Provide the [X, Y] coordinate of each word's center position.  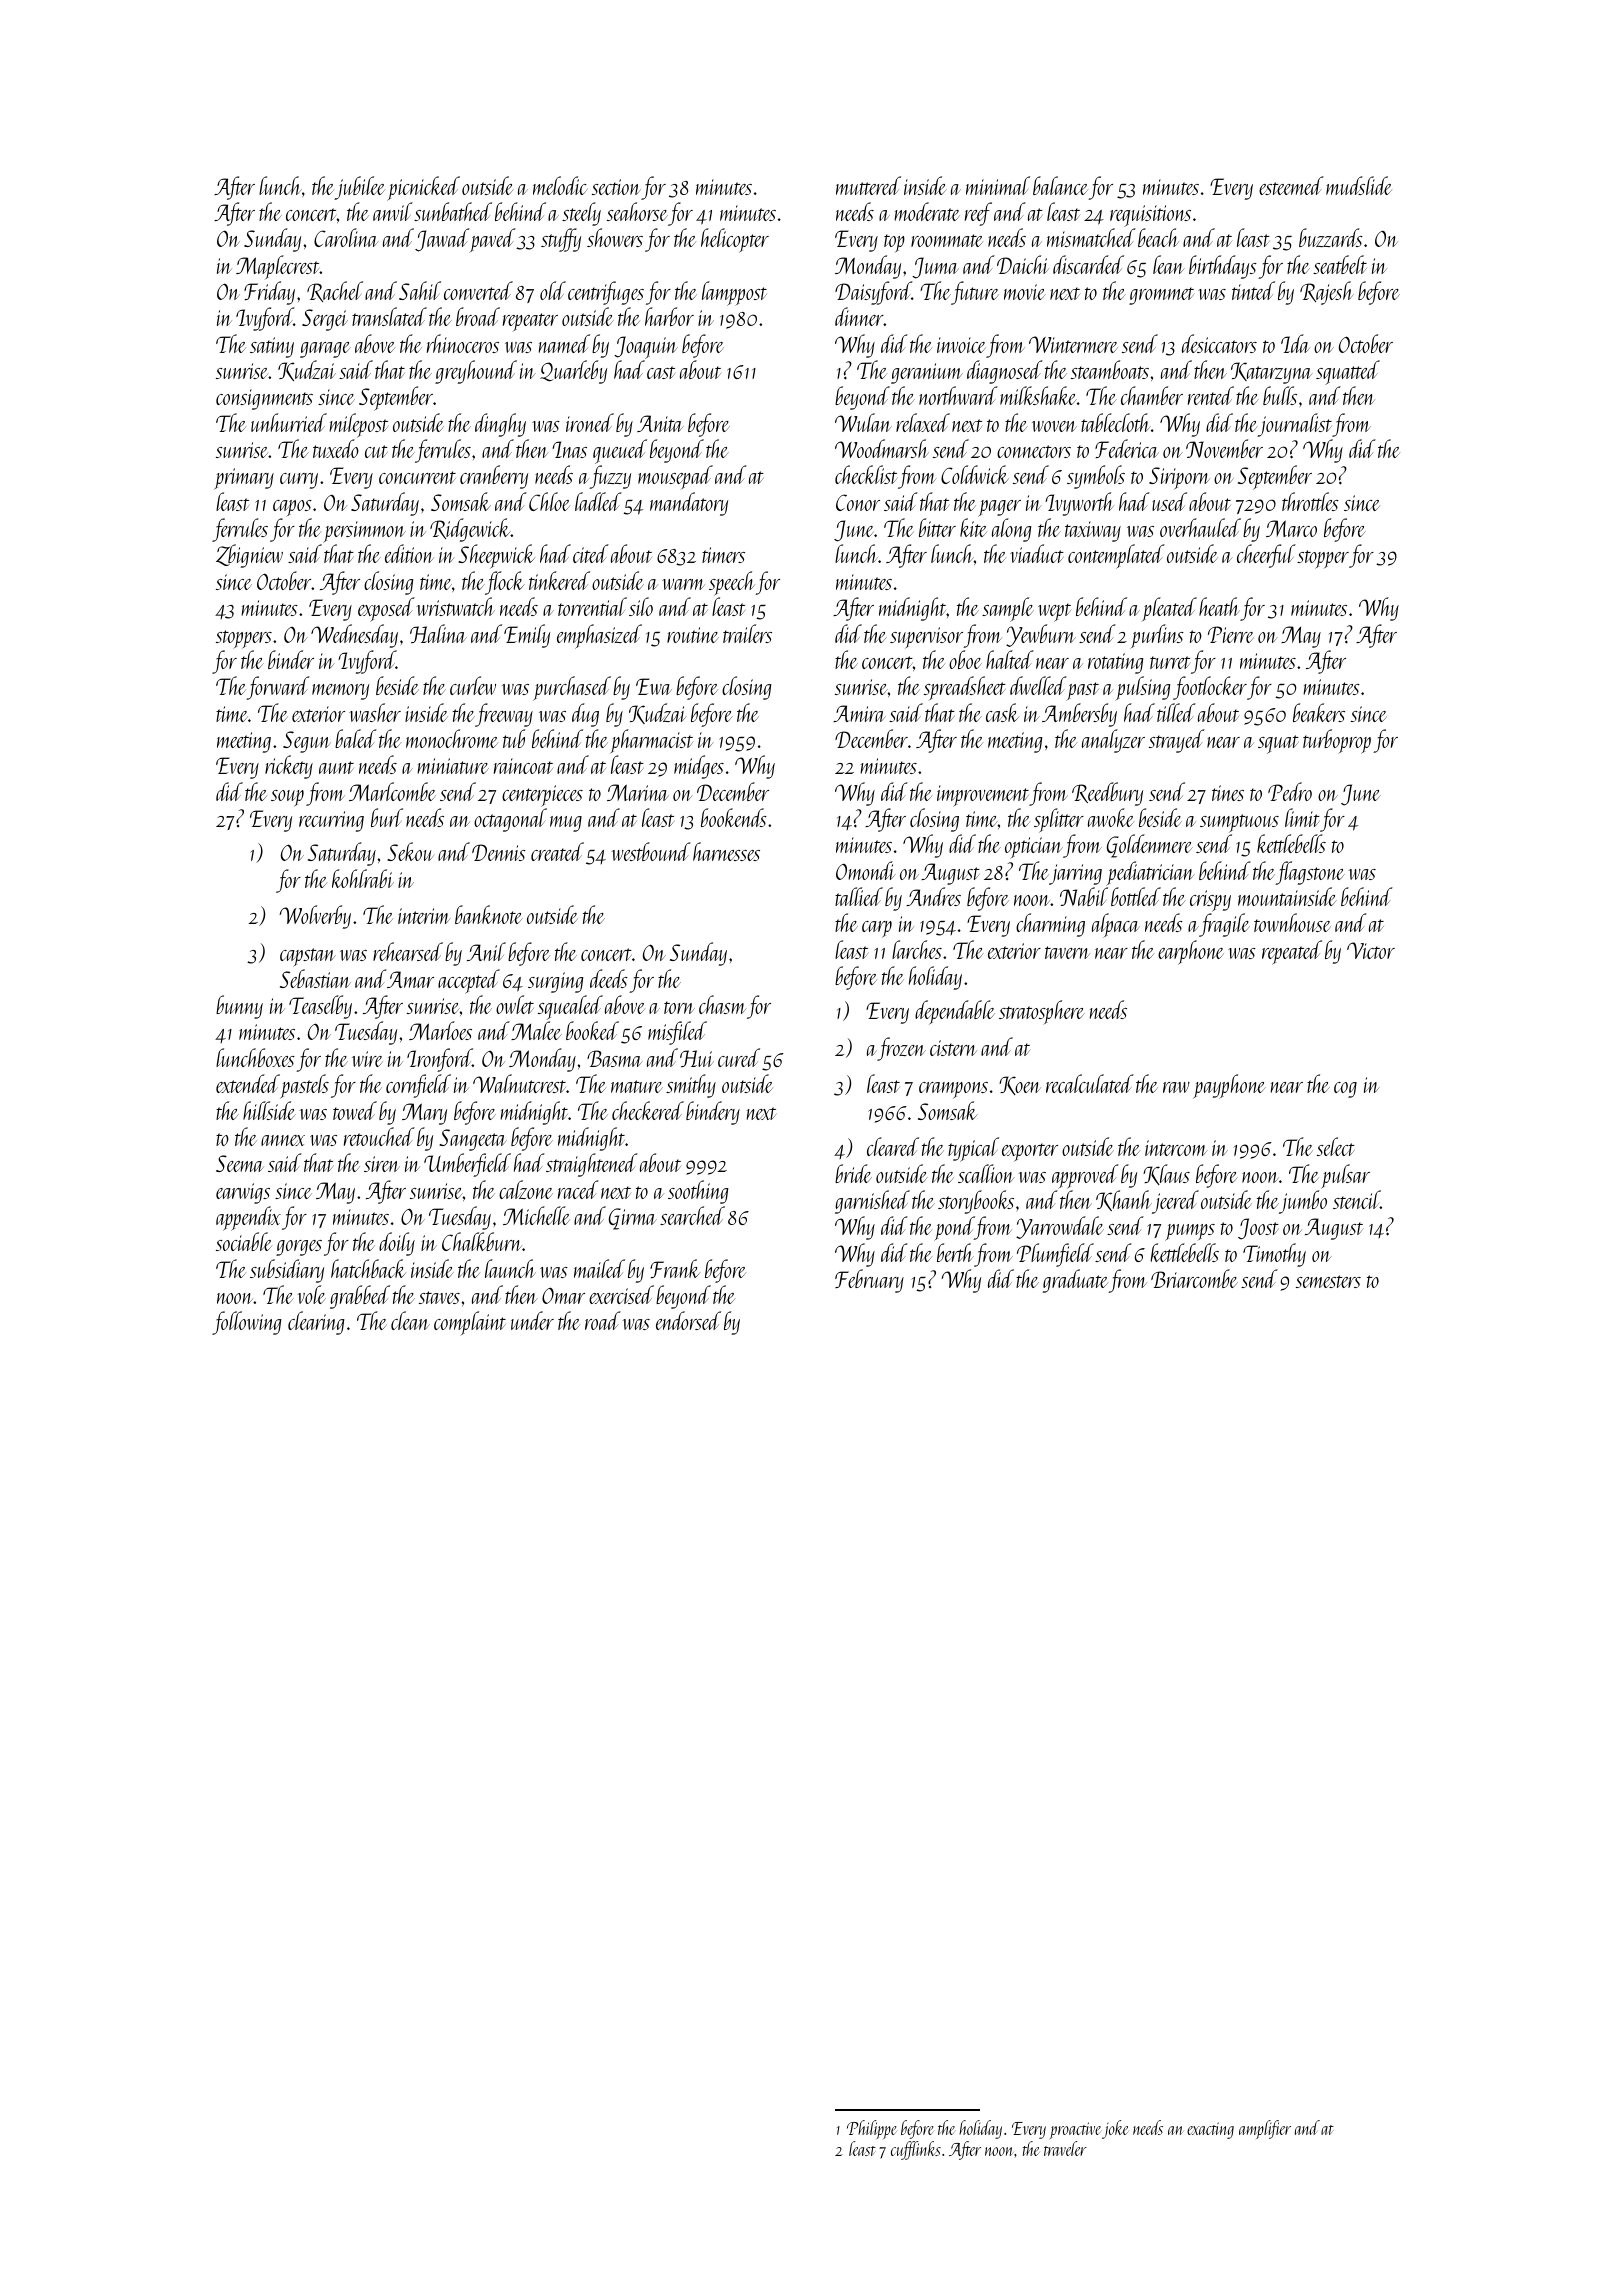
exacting [1210, 2130]
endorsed [688, 1320]
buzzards [1331, 237]
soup [287, 798]
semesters [1328, 1281]
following [247, 1323]
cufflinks [916, 2150]
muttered [868, 185]
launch [510, 1268]
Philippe [872, 2129]
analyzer [1113, 741]
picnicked [423, 188]
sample [1008, 609]
